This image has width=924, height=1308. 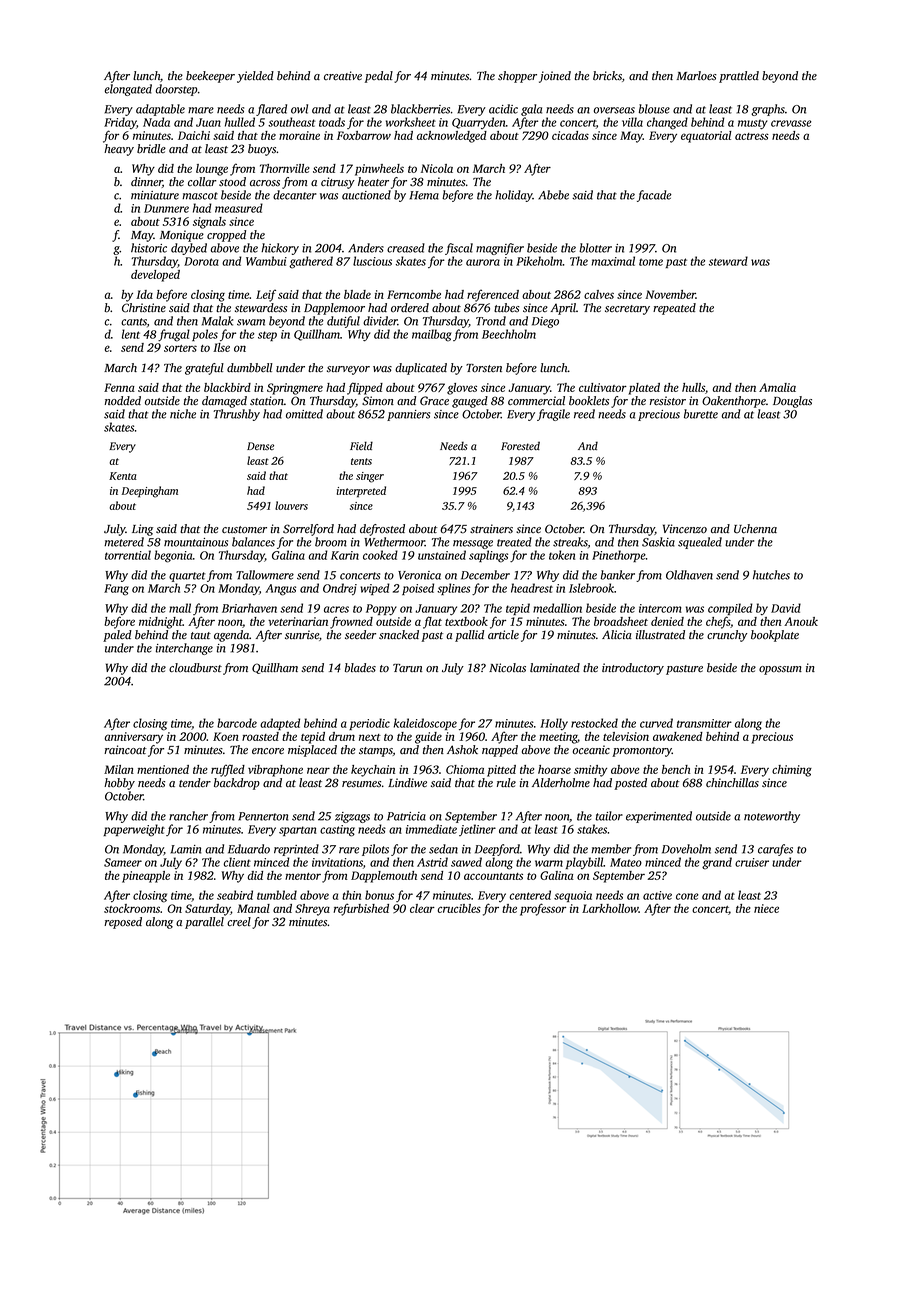 What do you see at coordinates (295, 195) in the image?
I see `decanter` at bounding box center [295, 195].
